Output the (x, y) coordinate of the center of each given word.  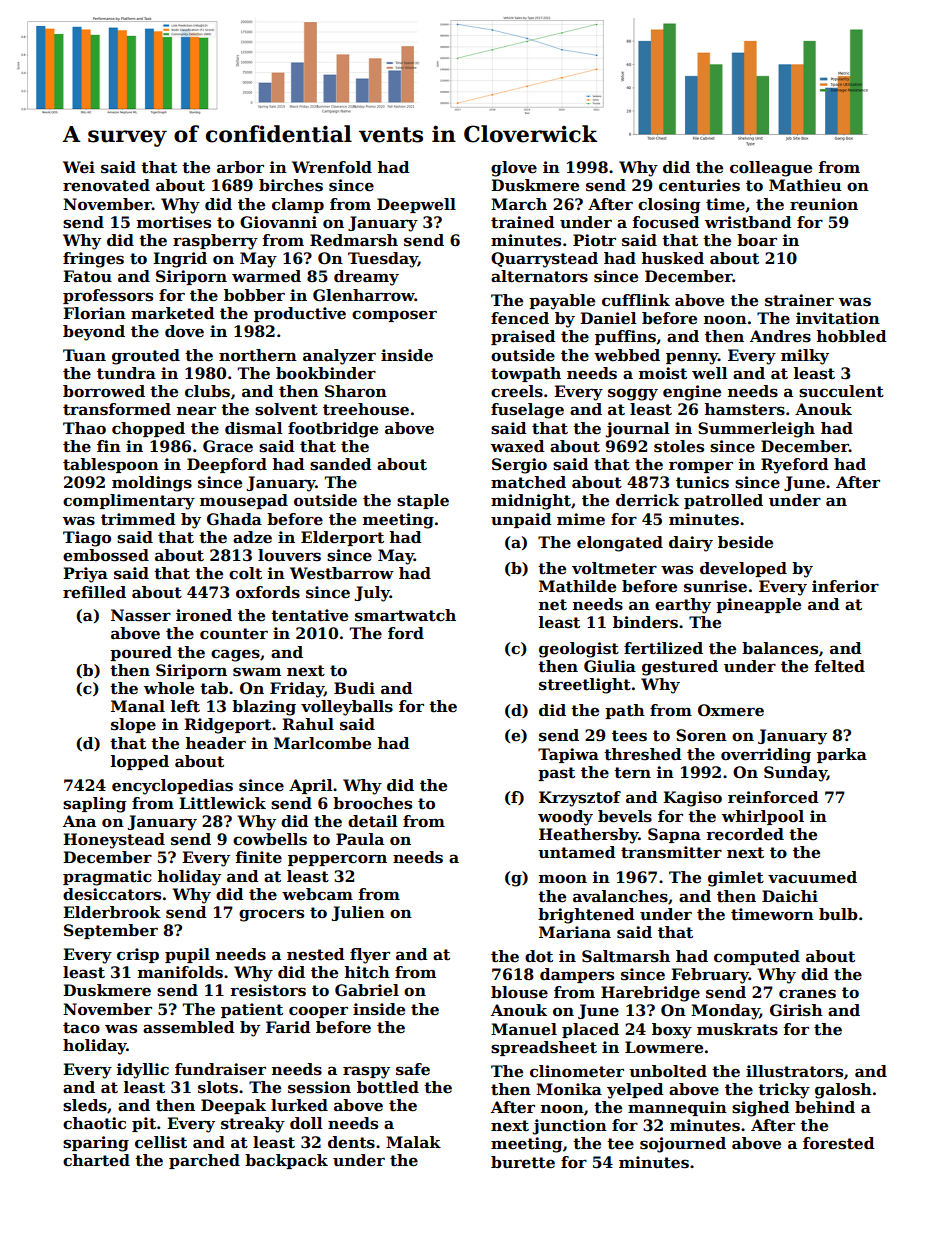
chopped (148, 429)
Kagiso (692, 799)
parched (204, 1161)
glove (514, 169)
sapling (95, 805)
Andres (780, 336)
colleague (771, 169)
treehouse (366, 409)
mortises (174, 222)
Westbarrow (342, 573)
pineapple (758, 605)
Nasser (141, 615)
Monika (569, 1089)
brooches (372, 803)
